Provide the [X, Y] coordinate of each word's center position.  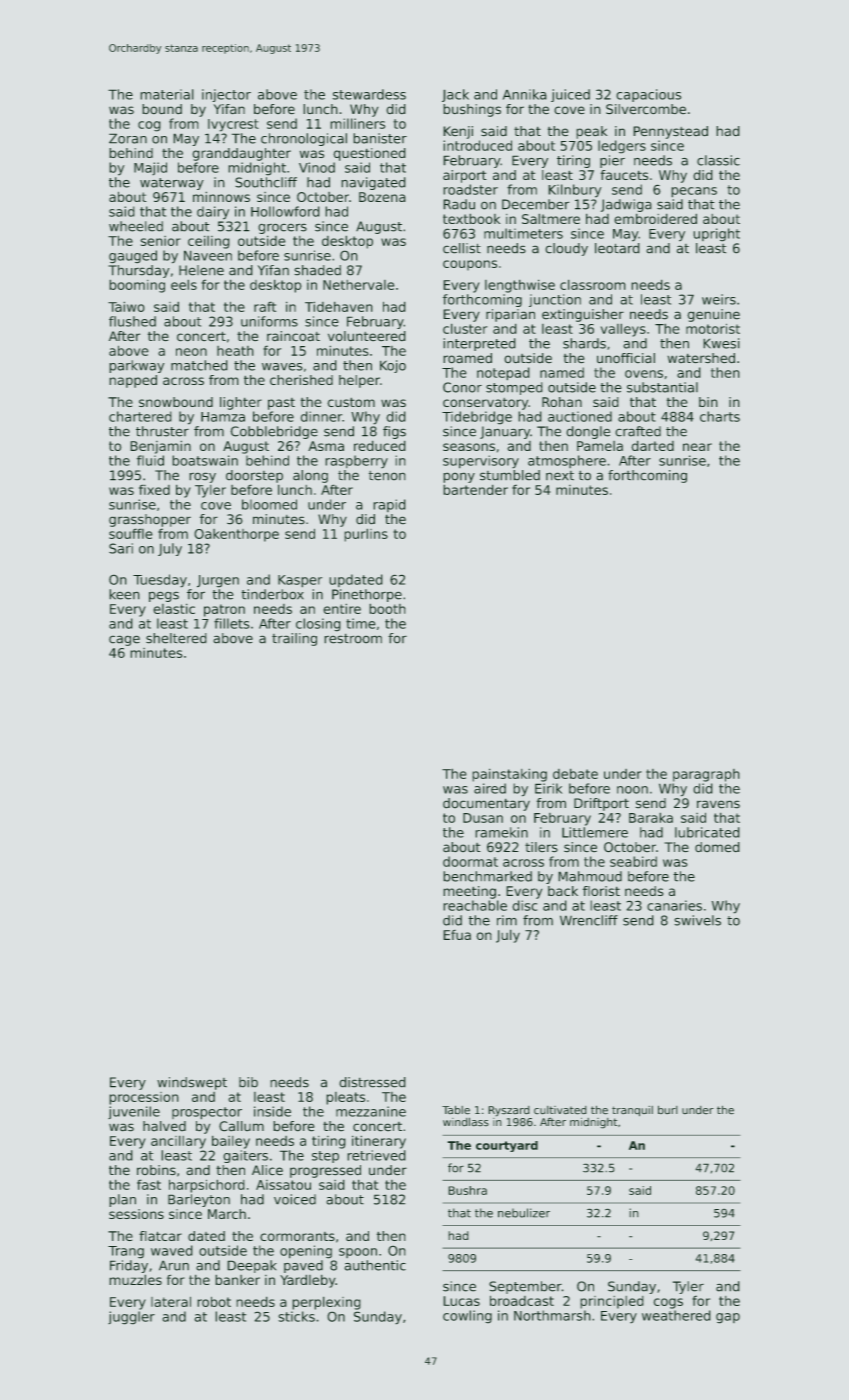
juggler [131, 1318]
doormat [470, 861]
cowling [467, 1317]
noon [632, 790]
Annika [525, 94]
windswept [192, 1083]
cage [124, 640]
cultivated [560, 1110]
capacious [648, 95]
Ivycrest [233, 125]
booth [387, 608]
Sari [121, 548]
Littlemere [595, 832]
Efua [457, 935]
